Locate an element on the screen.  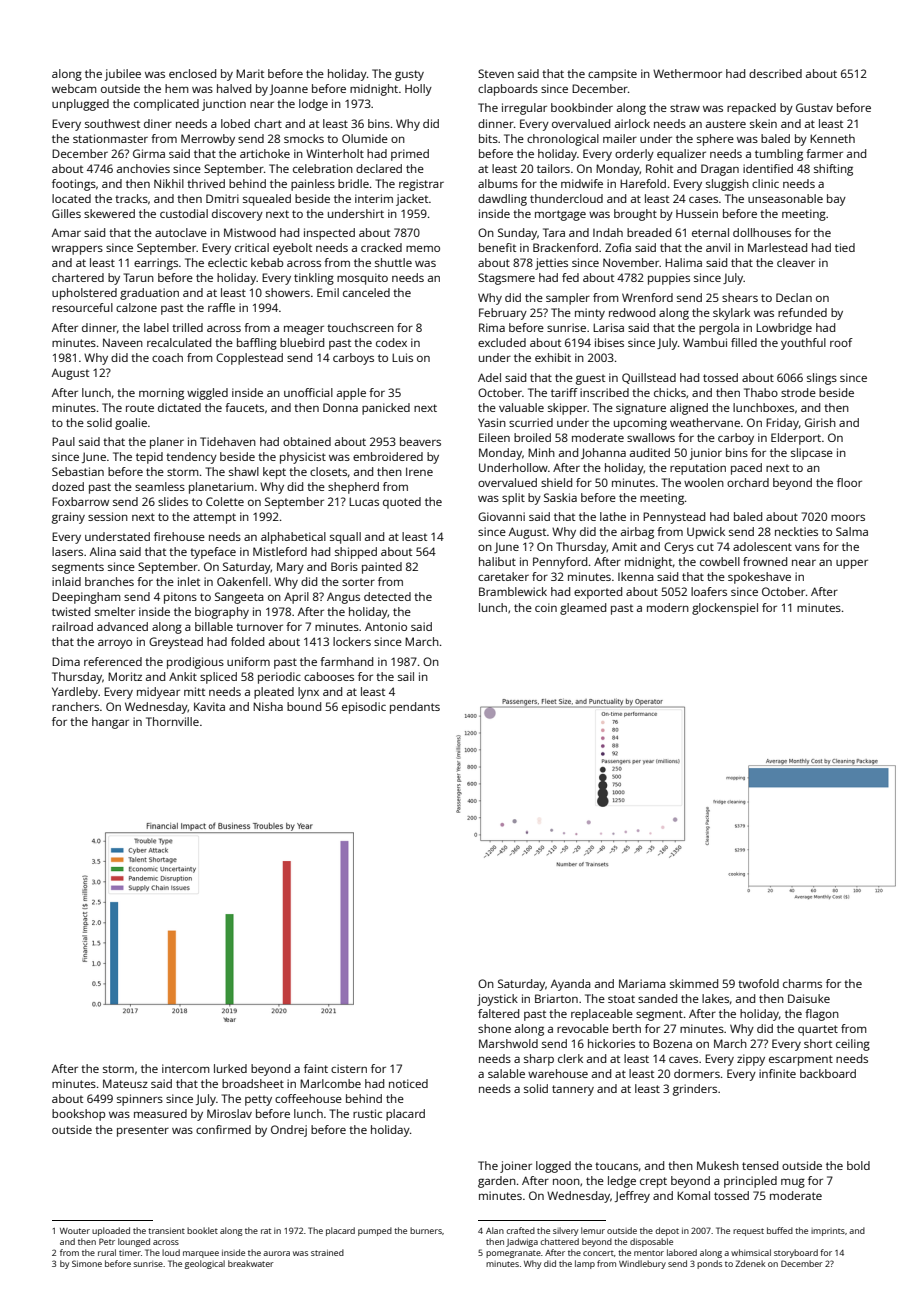
Marit is located at coordinates (250, 73).
